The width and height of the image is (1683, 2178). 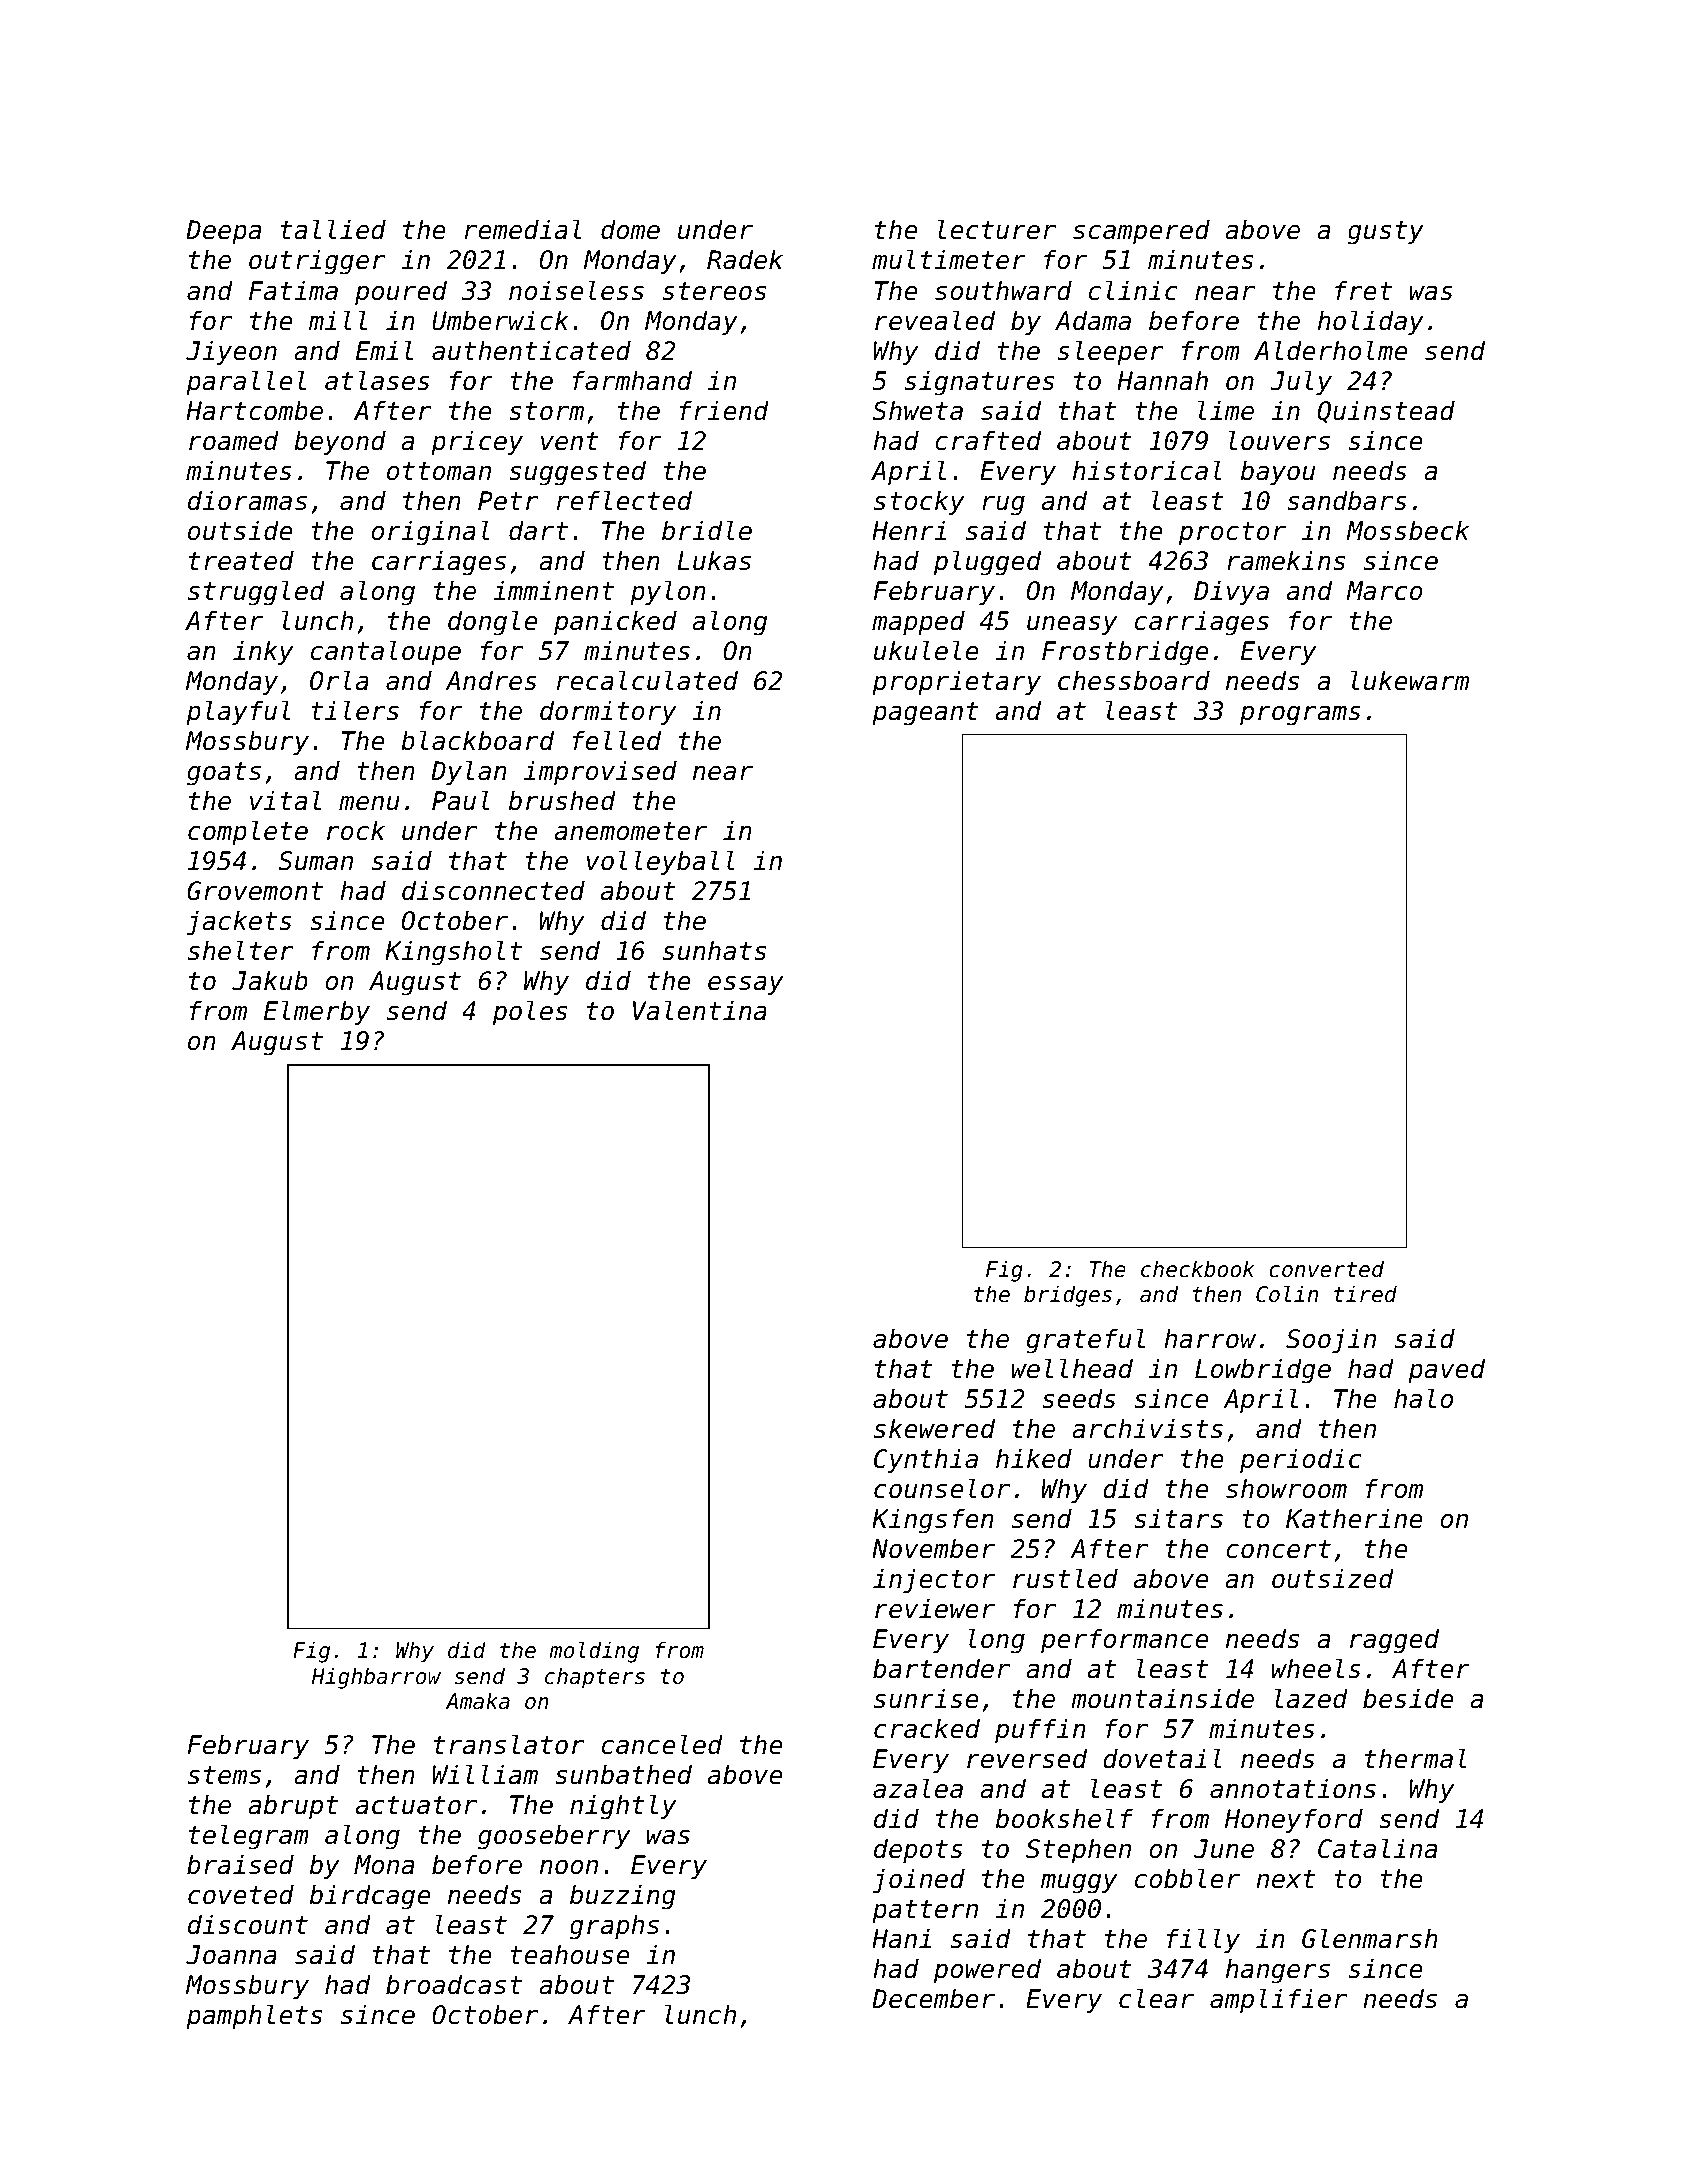 I want to click on pylon, so click(x=668, y=593).
